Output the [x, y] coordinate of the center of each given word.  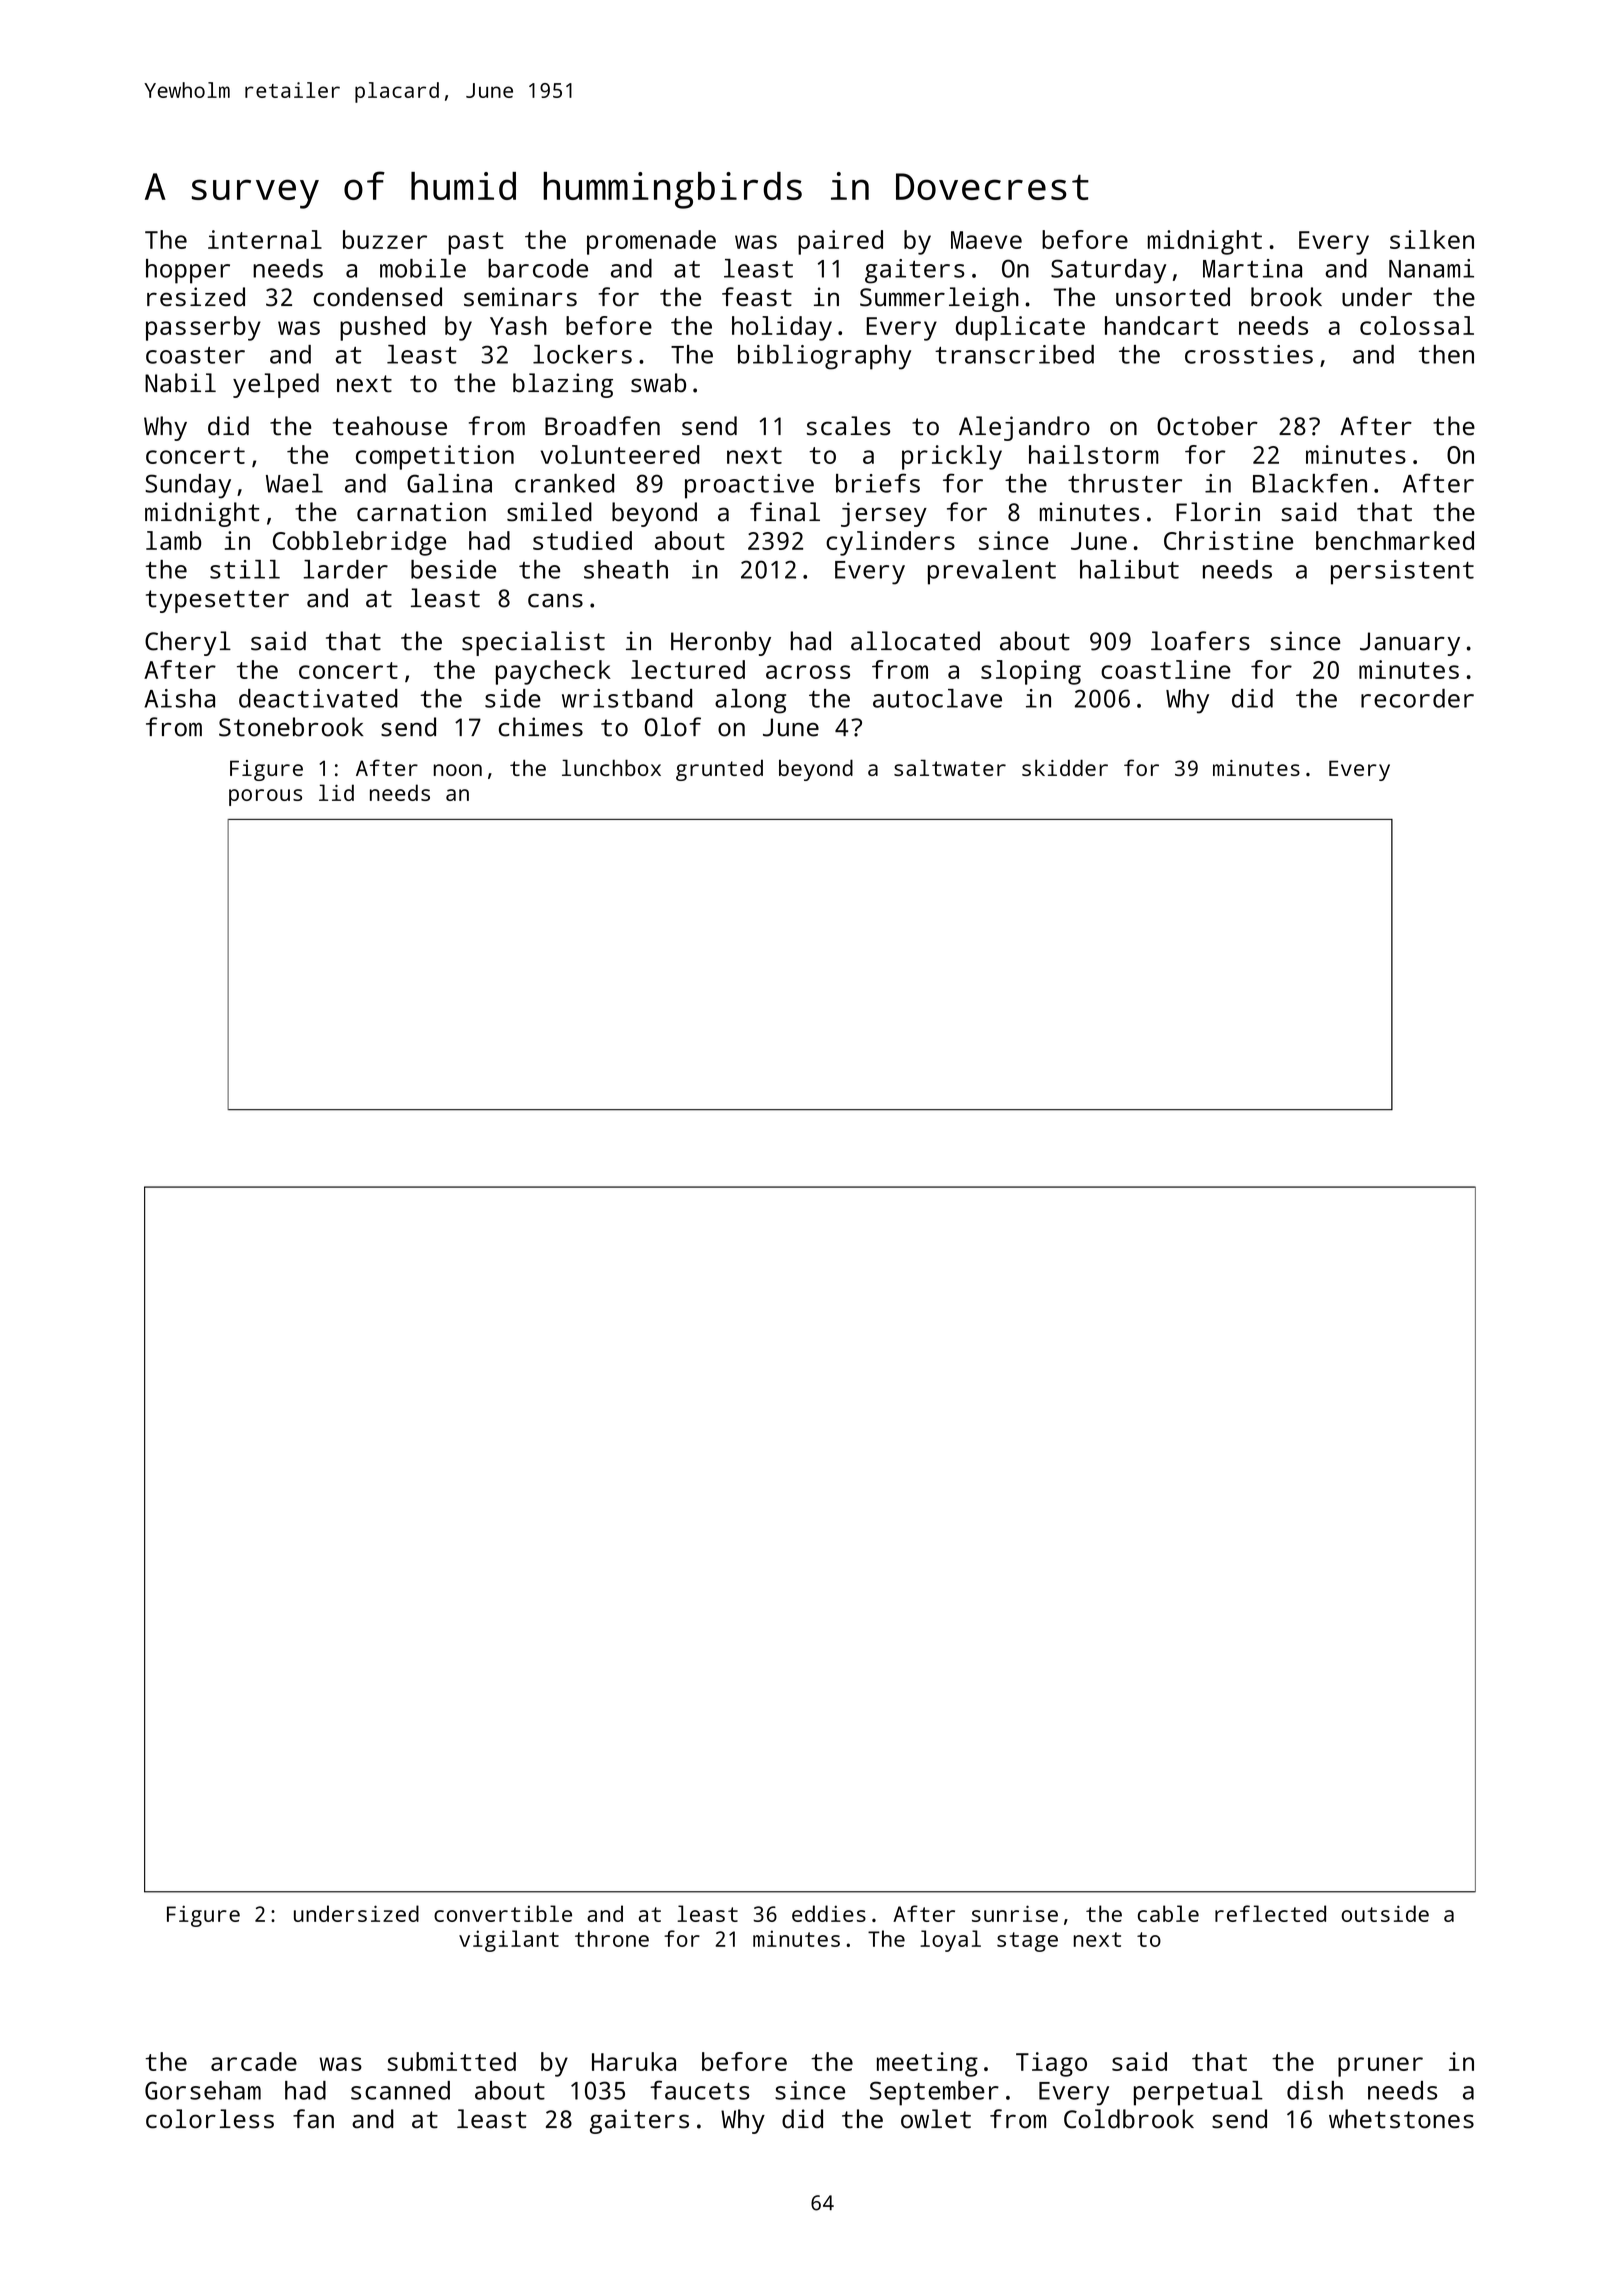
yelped [276, 385]
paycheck [553, 672]
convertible [503, 1913]
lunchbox [611, 767]
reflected [1270, 1913]
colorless [210, 2119]
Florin [1218, 512]
